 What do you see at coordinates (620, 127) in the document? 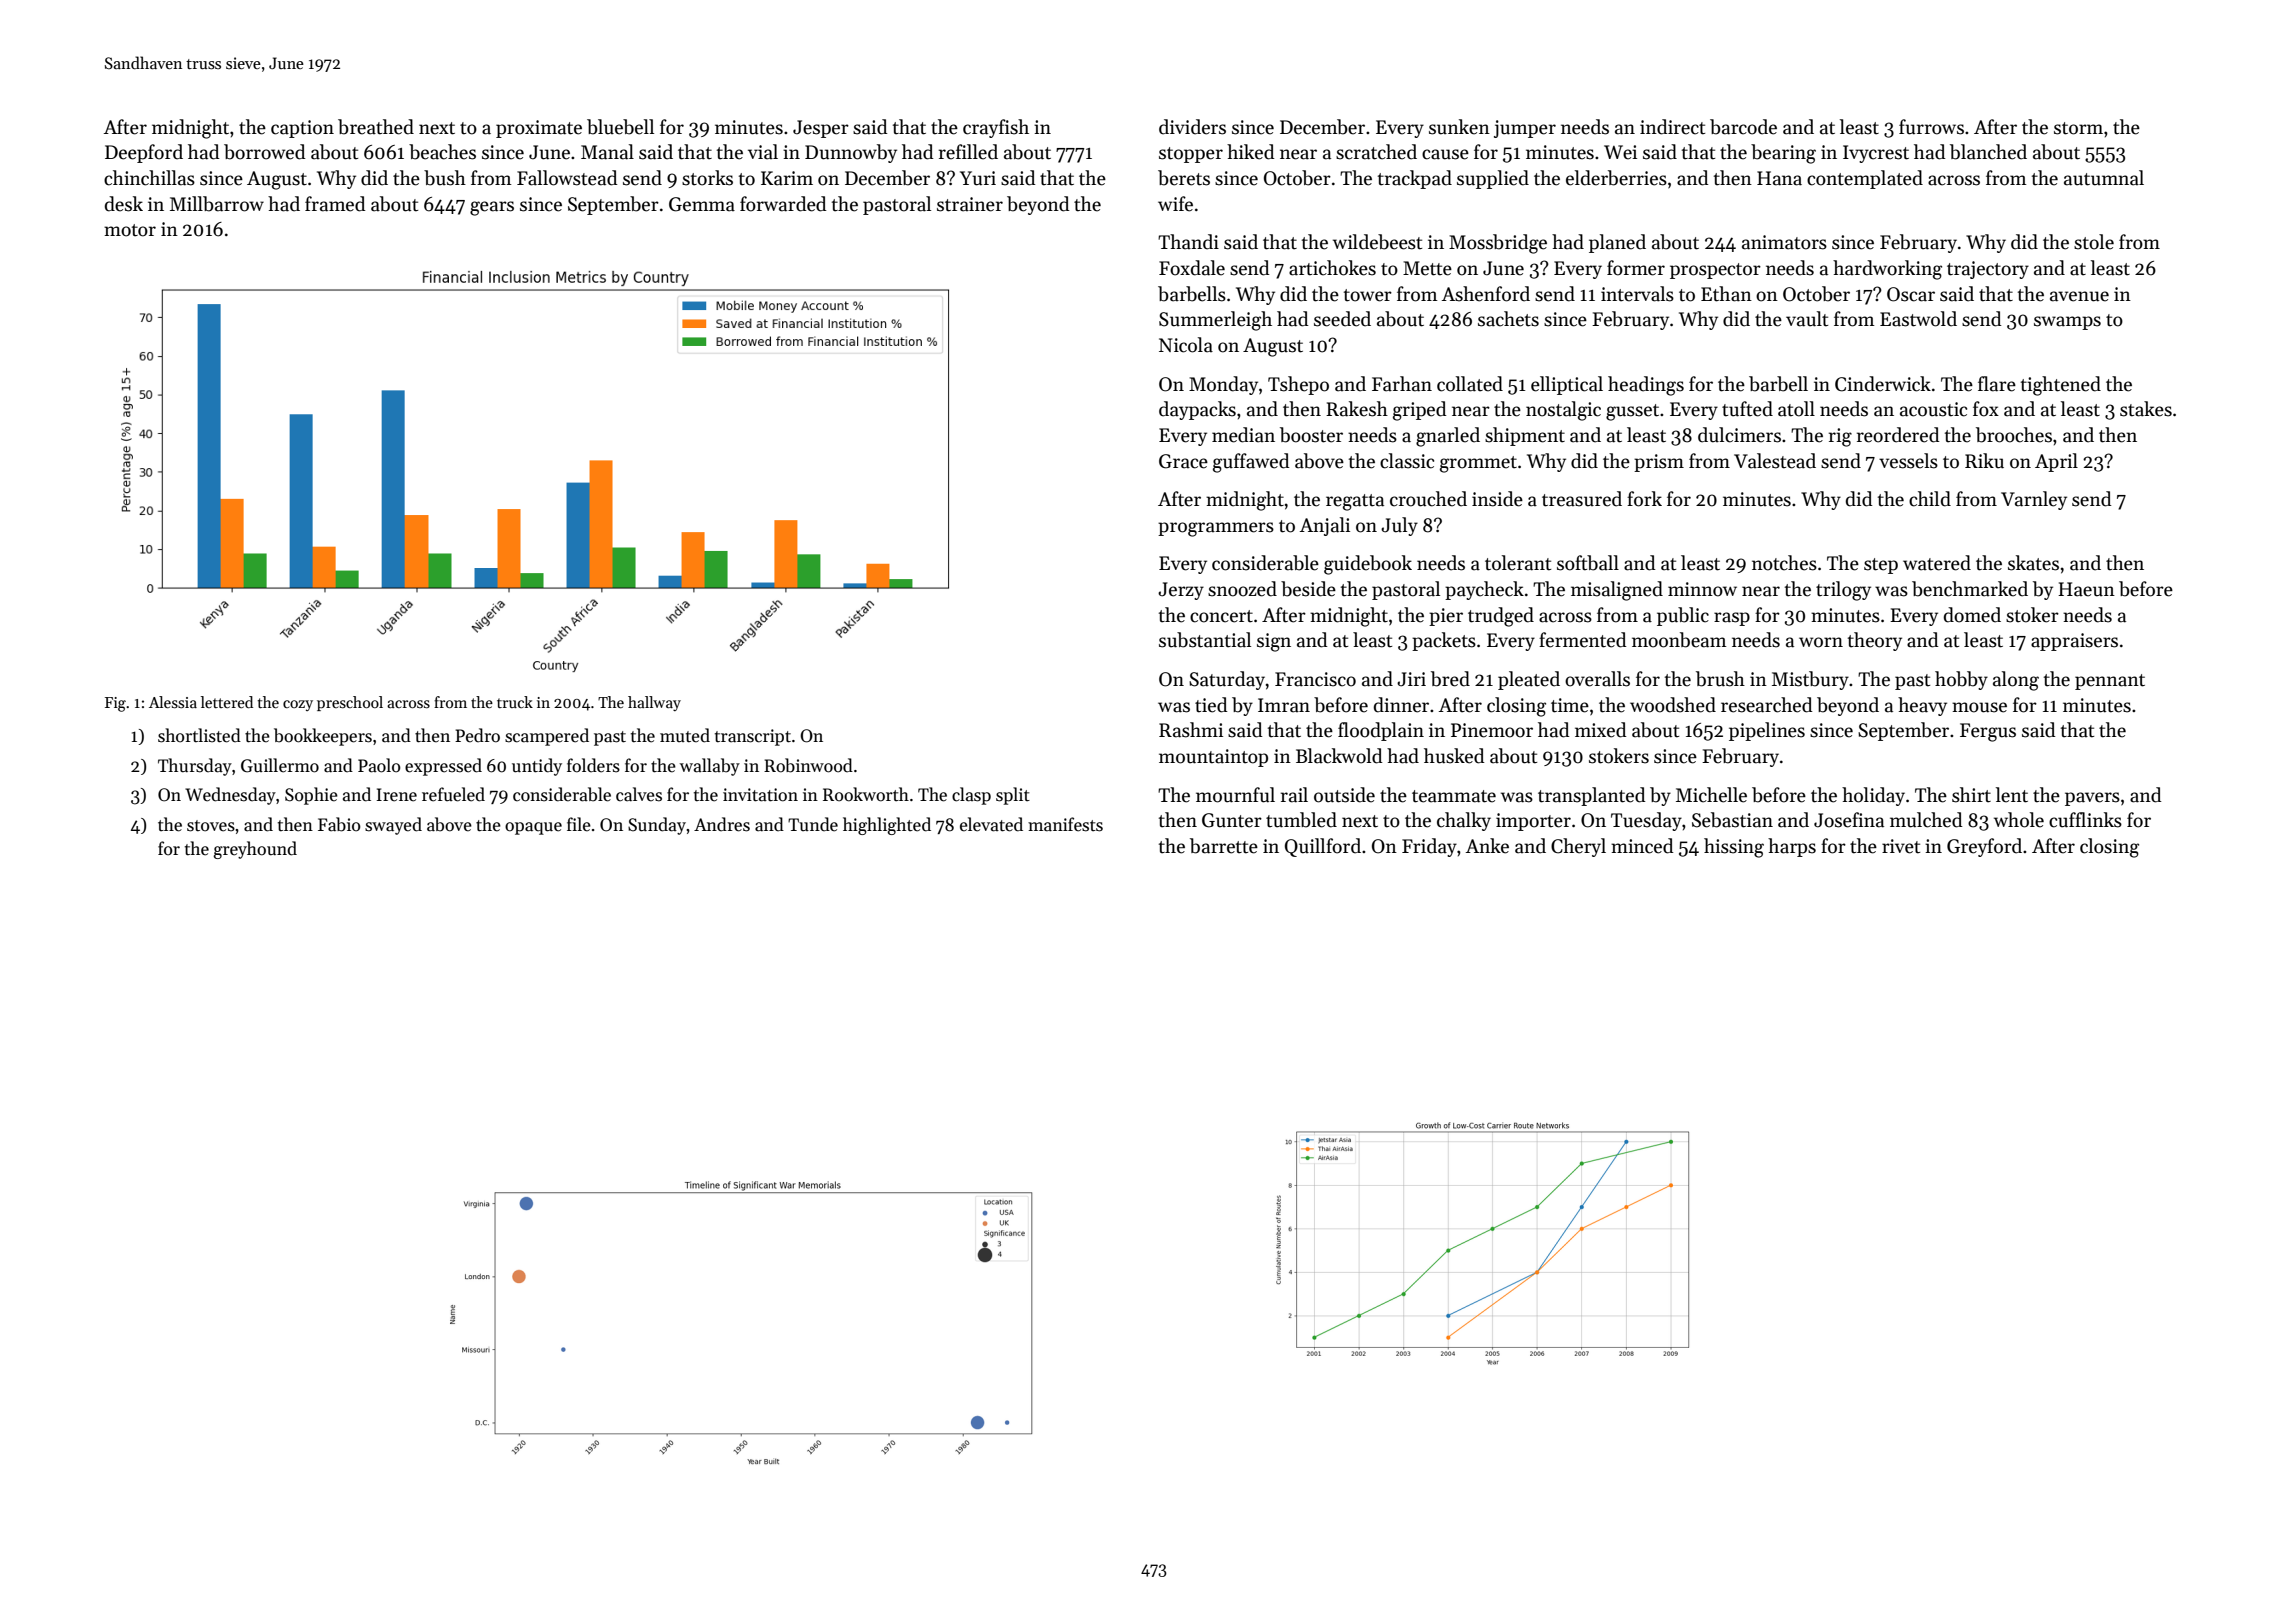
I see `bluebell` at bounding box center [620, 127].
